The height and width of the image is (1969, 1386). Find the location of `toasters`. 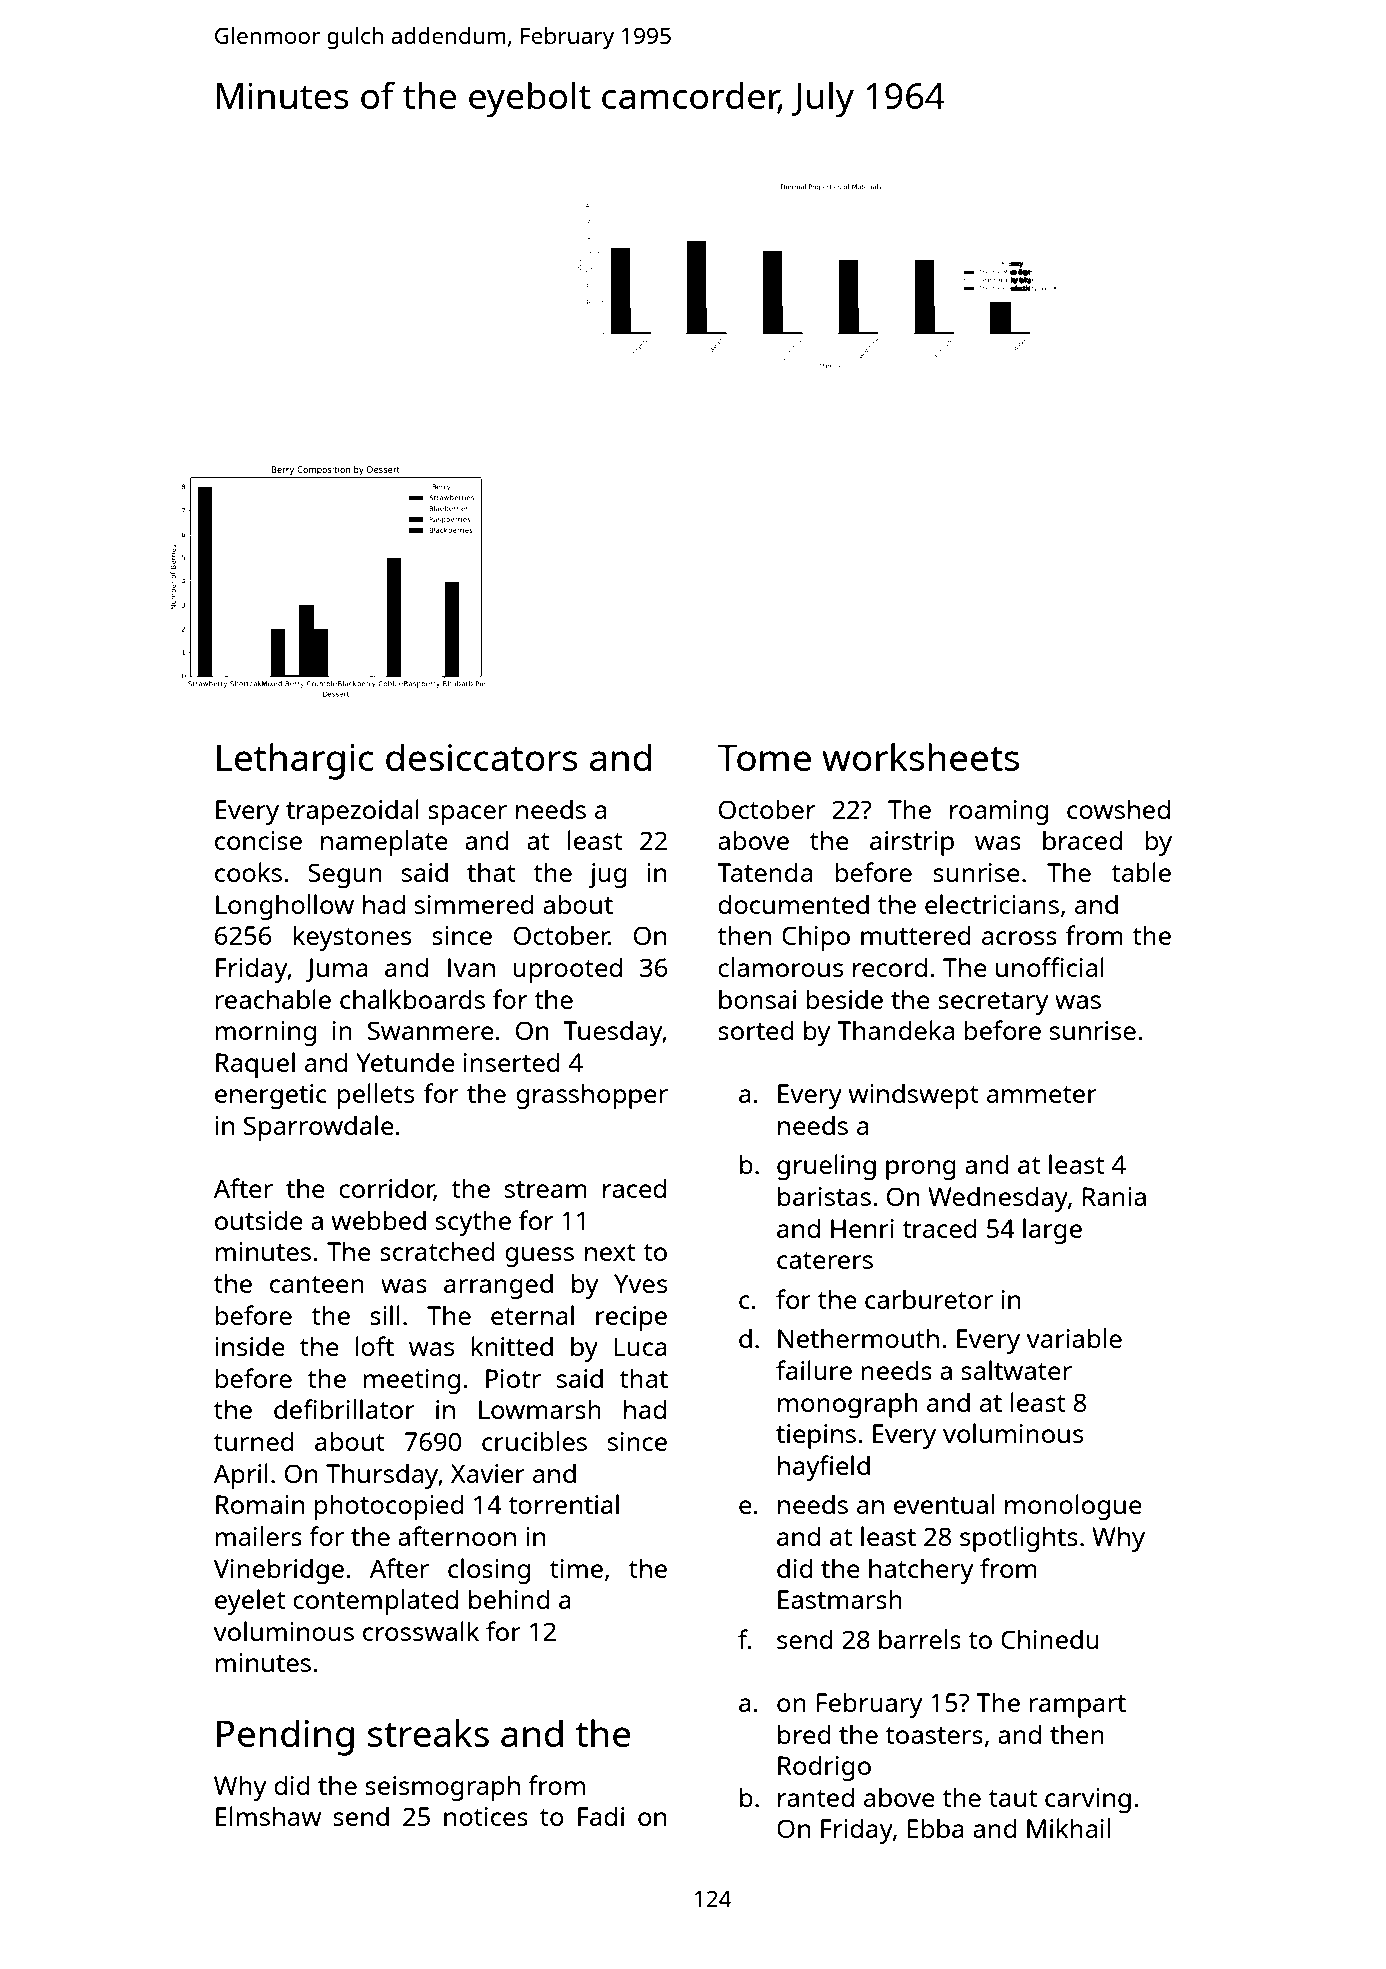

toasters is located at coordinates (934, 1735).
